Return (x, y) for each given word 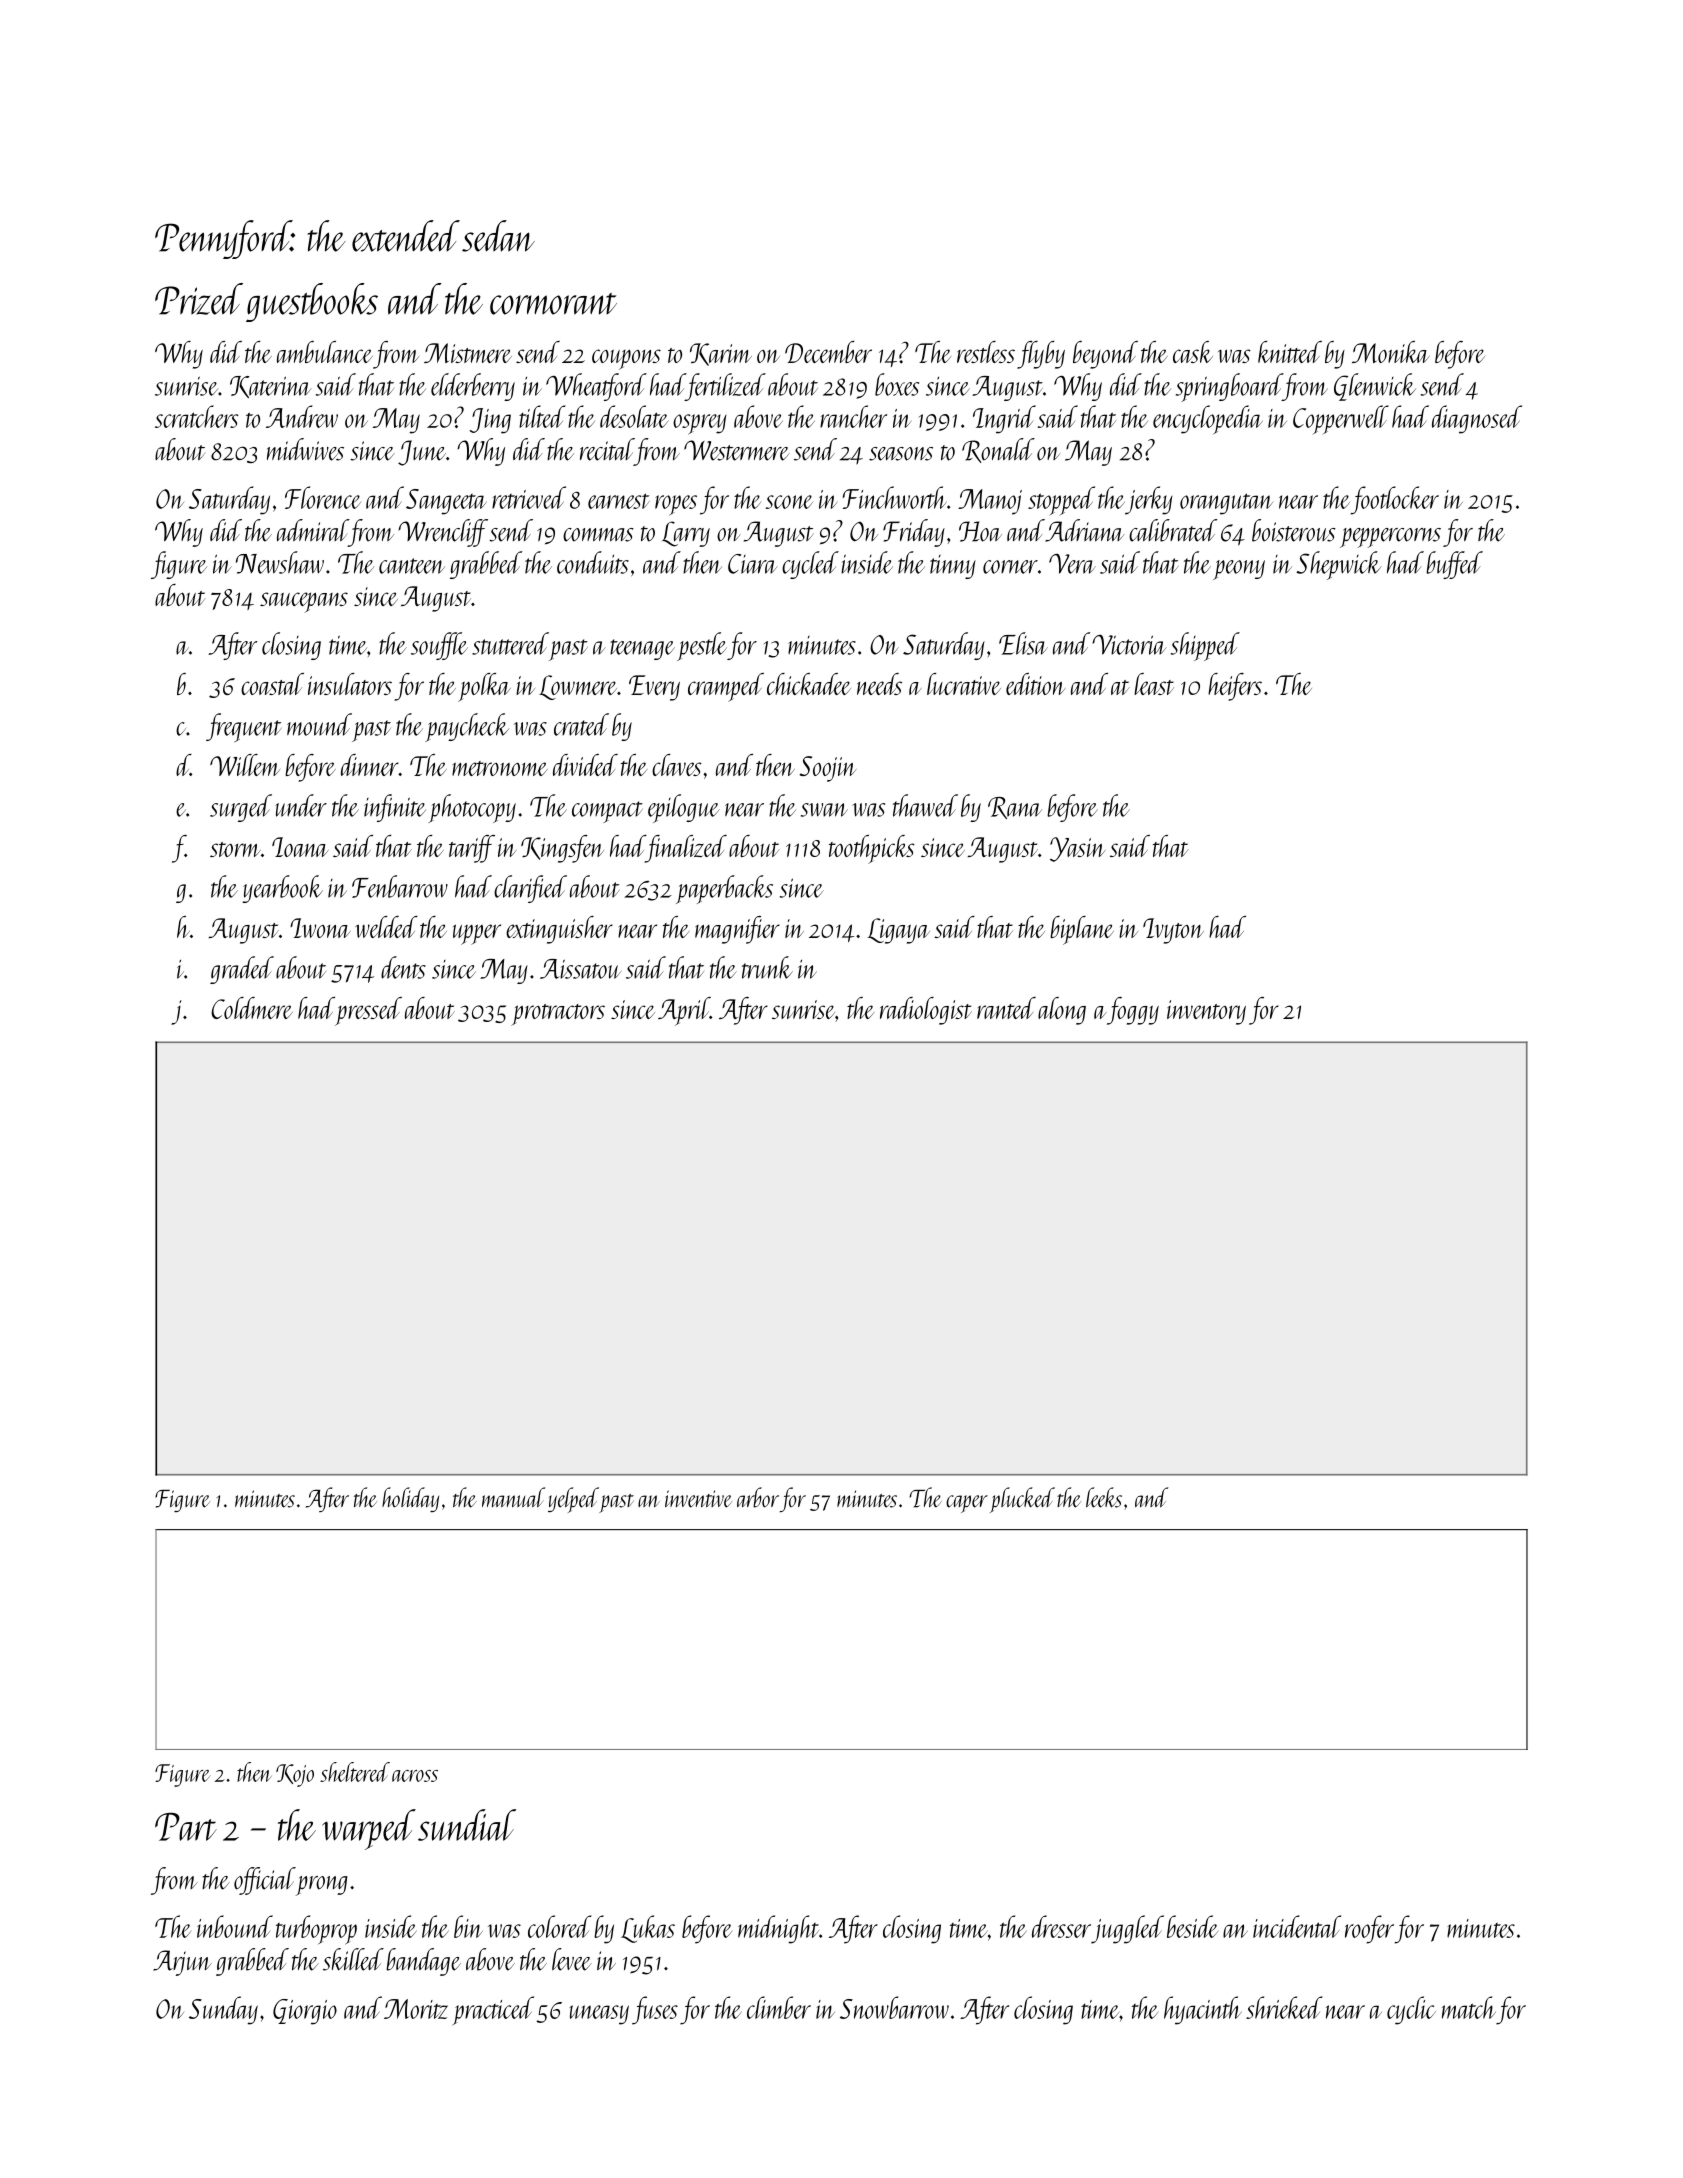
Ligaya (898, 931)
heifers (1235, 687)
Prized (199, 299)
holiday (410, 1499)
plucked (1022, 1500)
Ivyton (1173, 931)
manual (513, 1497)
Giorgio (305, 2012)
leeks (1104, 1497)
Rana (1015, 808)
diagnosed (1477, 419)
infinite (395, 808)
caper (967, 1504)
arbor (758, 1497)
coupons (626, 359)
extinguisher (559, 930)
